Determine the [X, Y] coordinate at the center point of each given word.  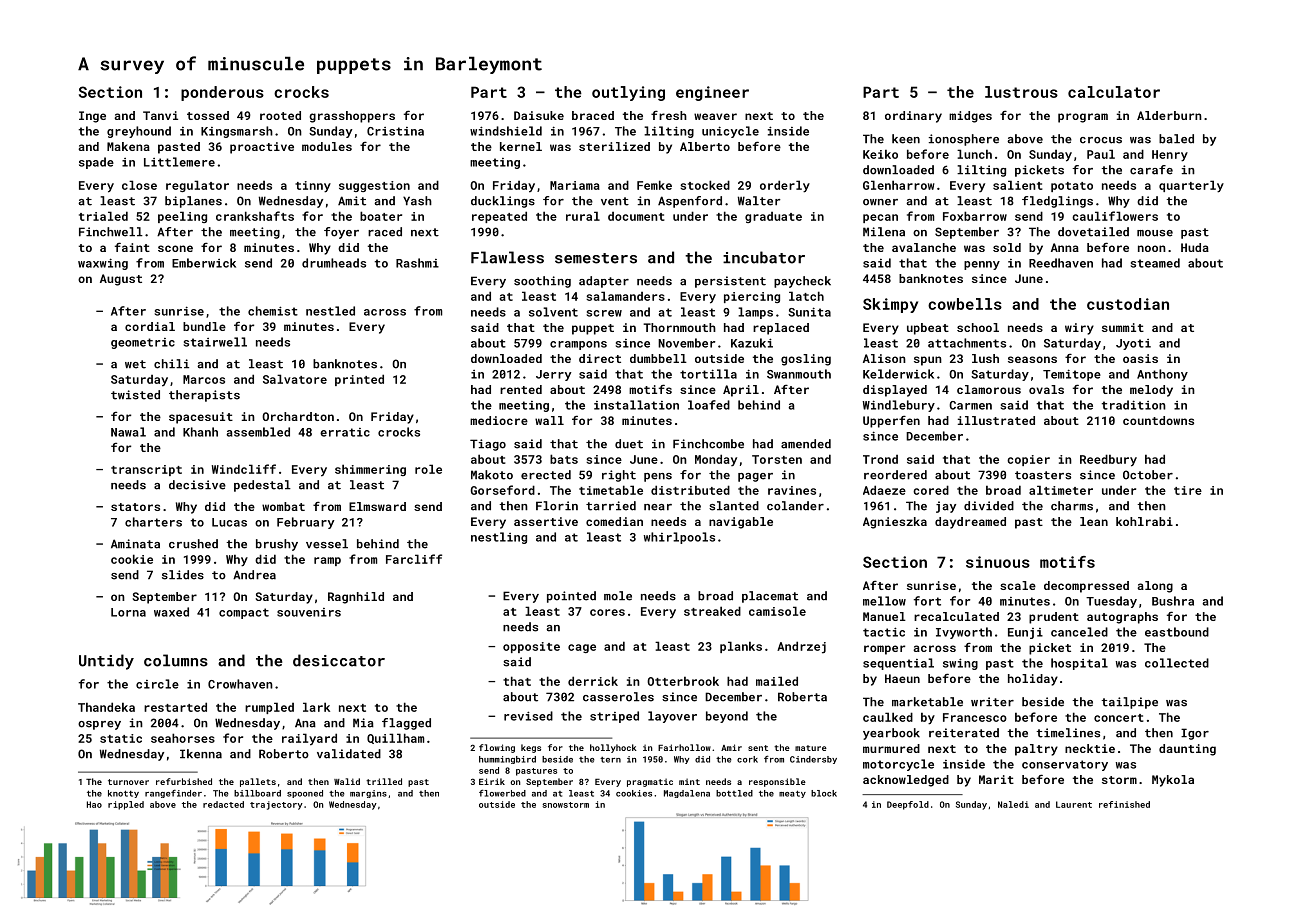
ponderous [222, 93]
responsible [777, 782]
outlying [628, 93]
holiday [1033, 680]
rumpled [269, 708]
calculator [1114, 92]
